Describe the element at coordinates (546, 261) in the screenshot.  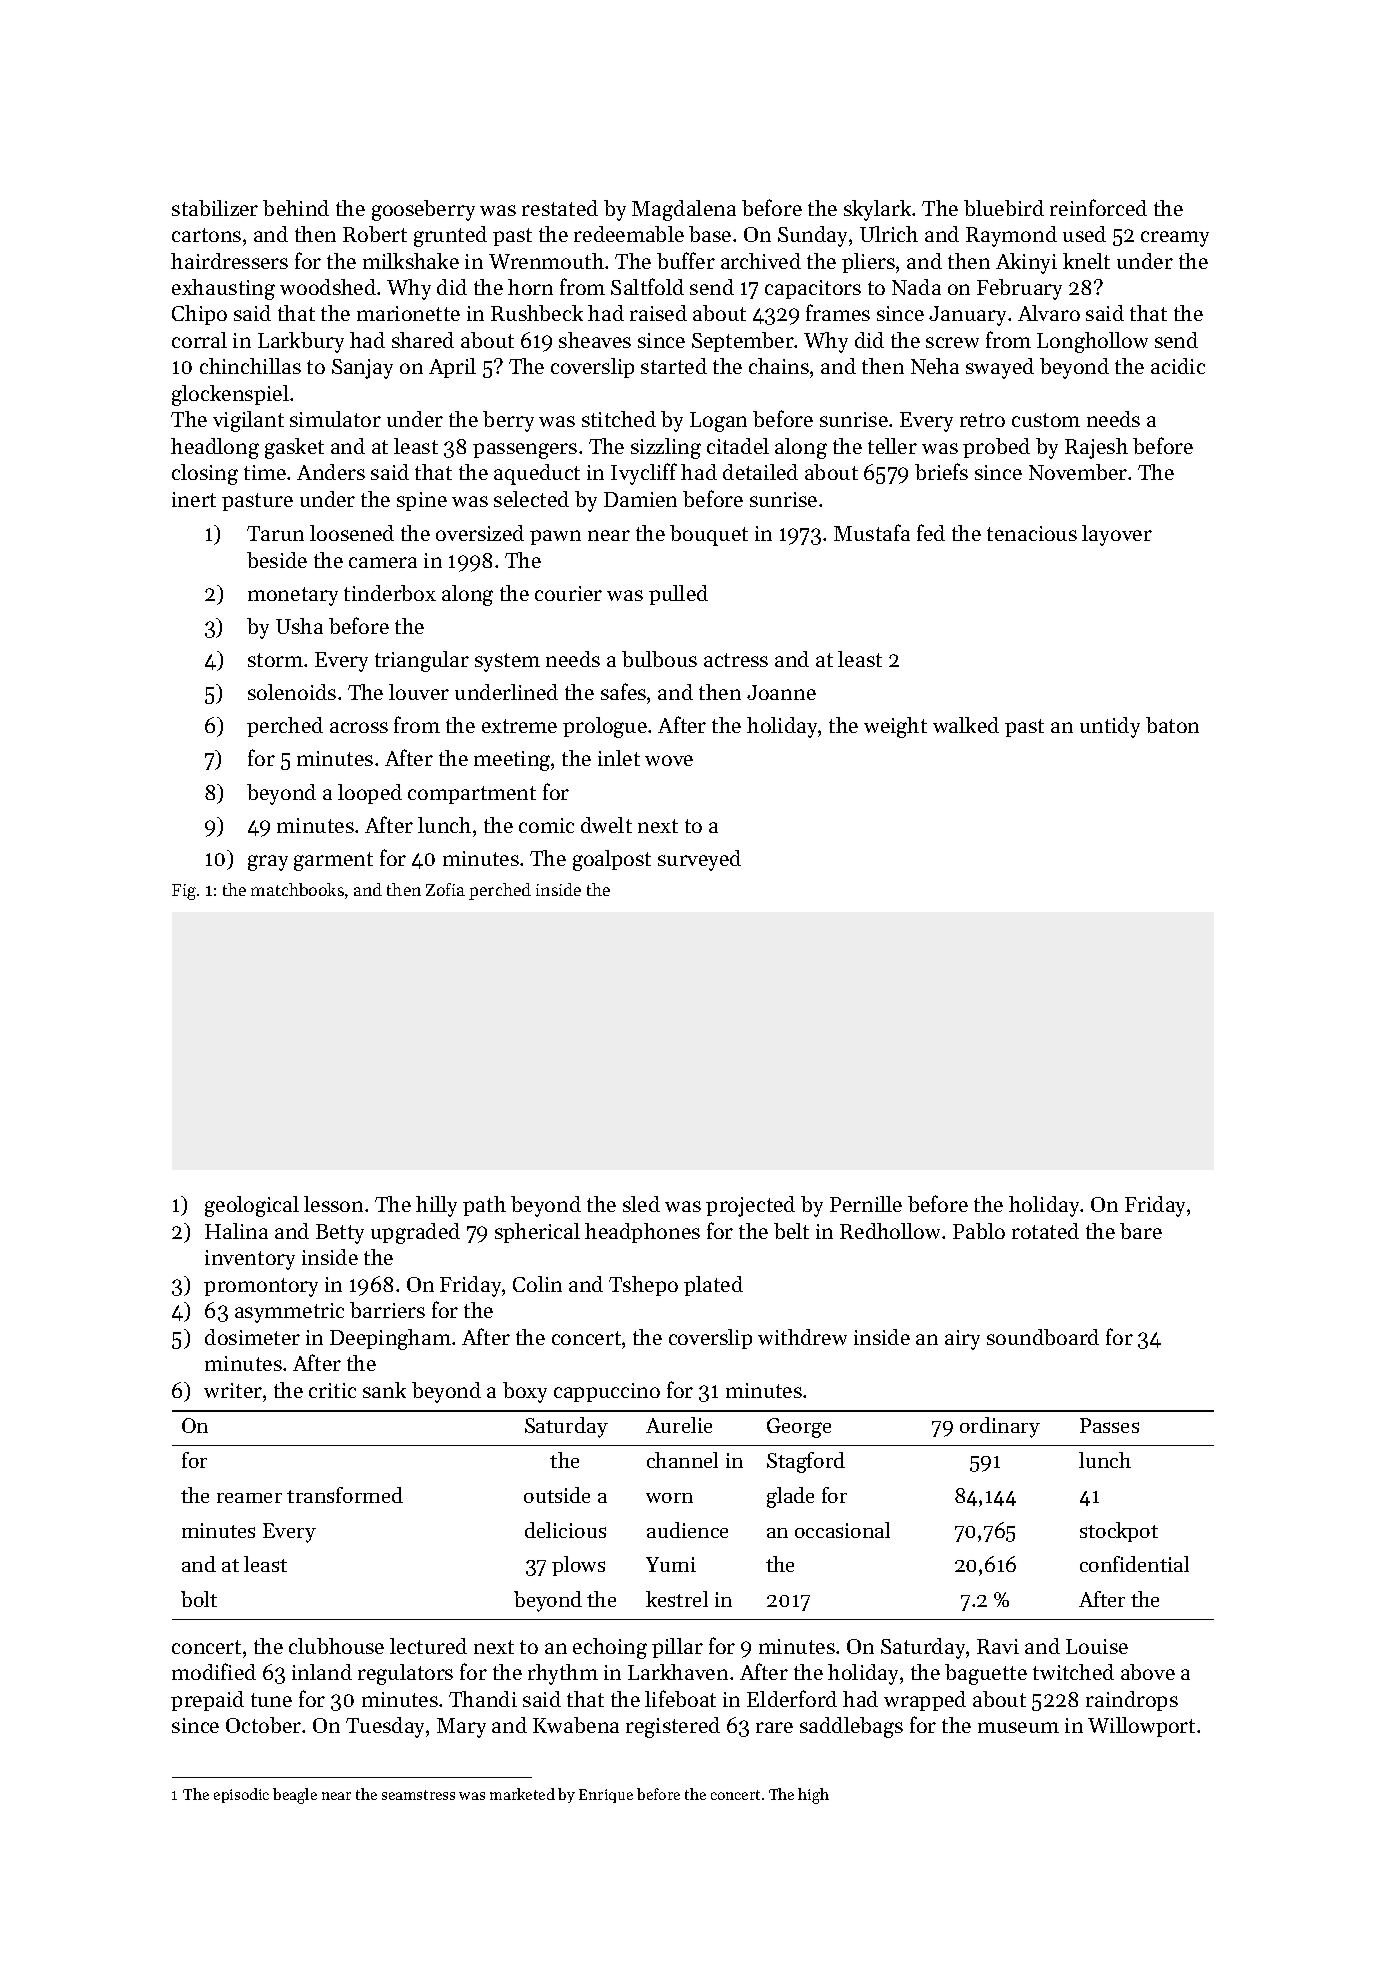
I see `Wrenmouth` at that location.
